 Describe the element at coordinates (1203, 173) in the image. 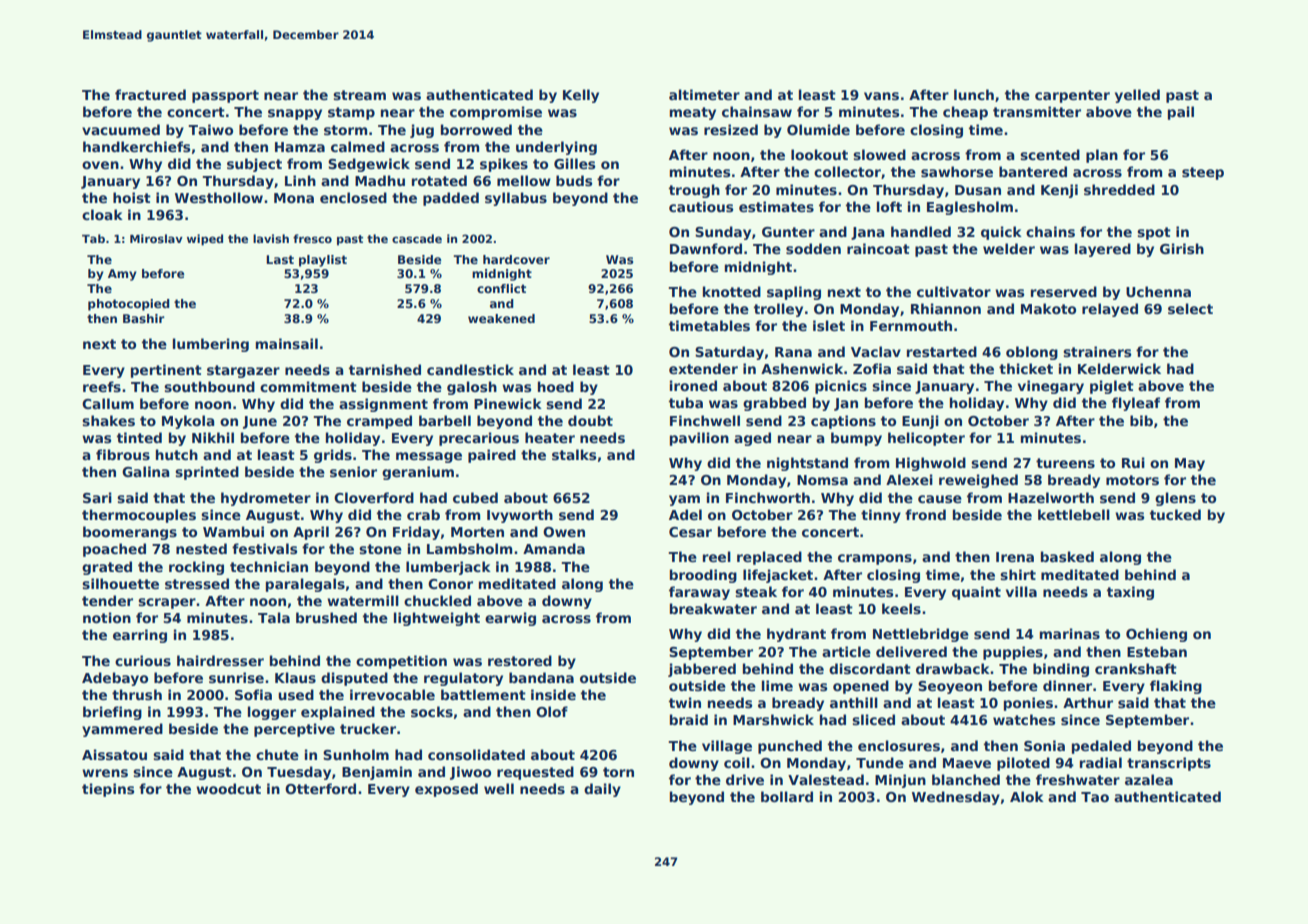

I see `steep` at that location.
